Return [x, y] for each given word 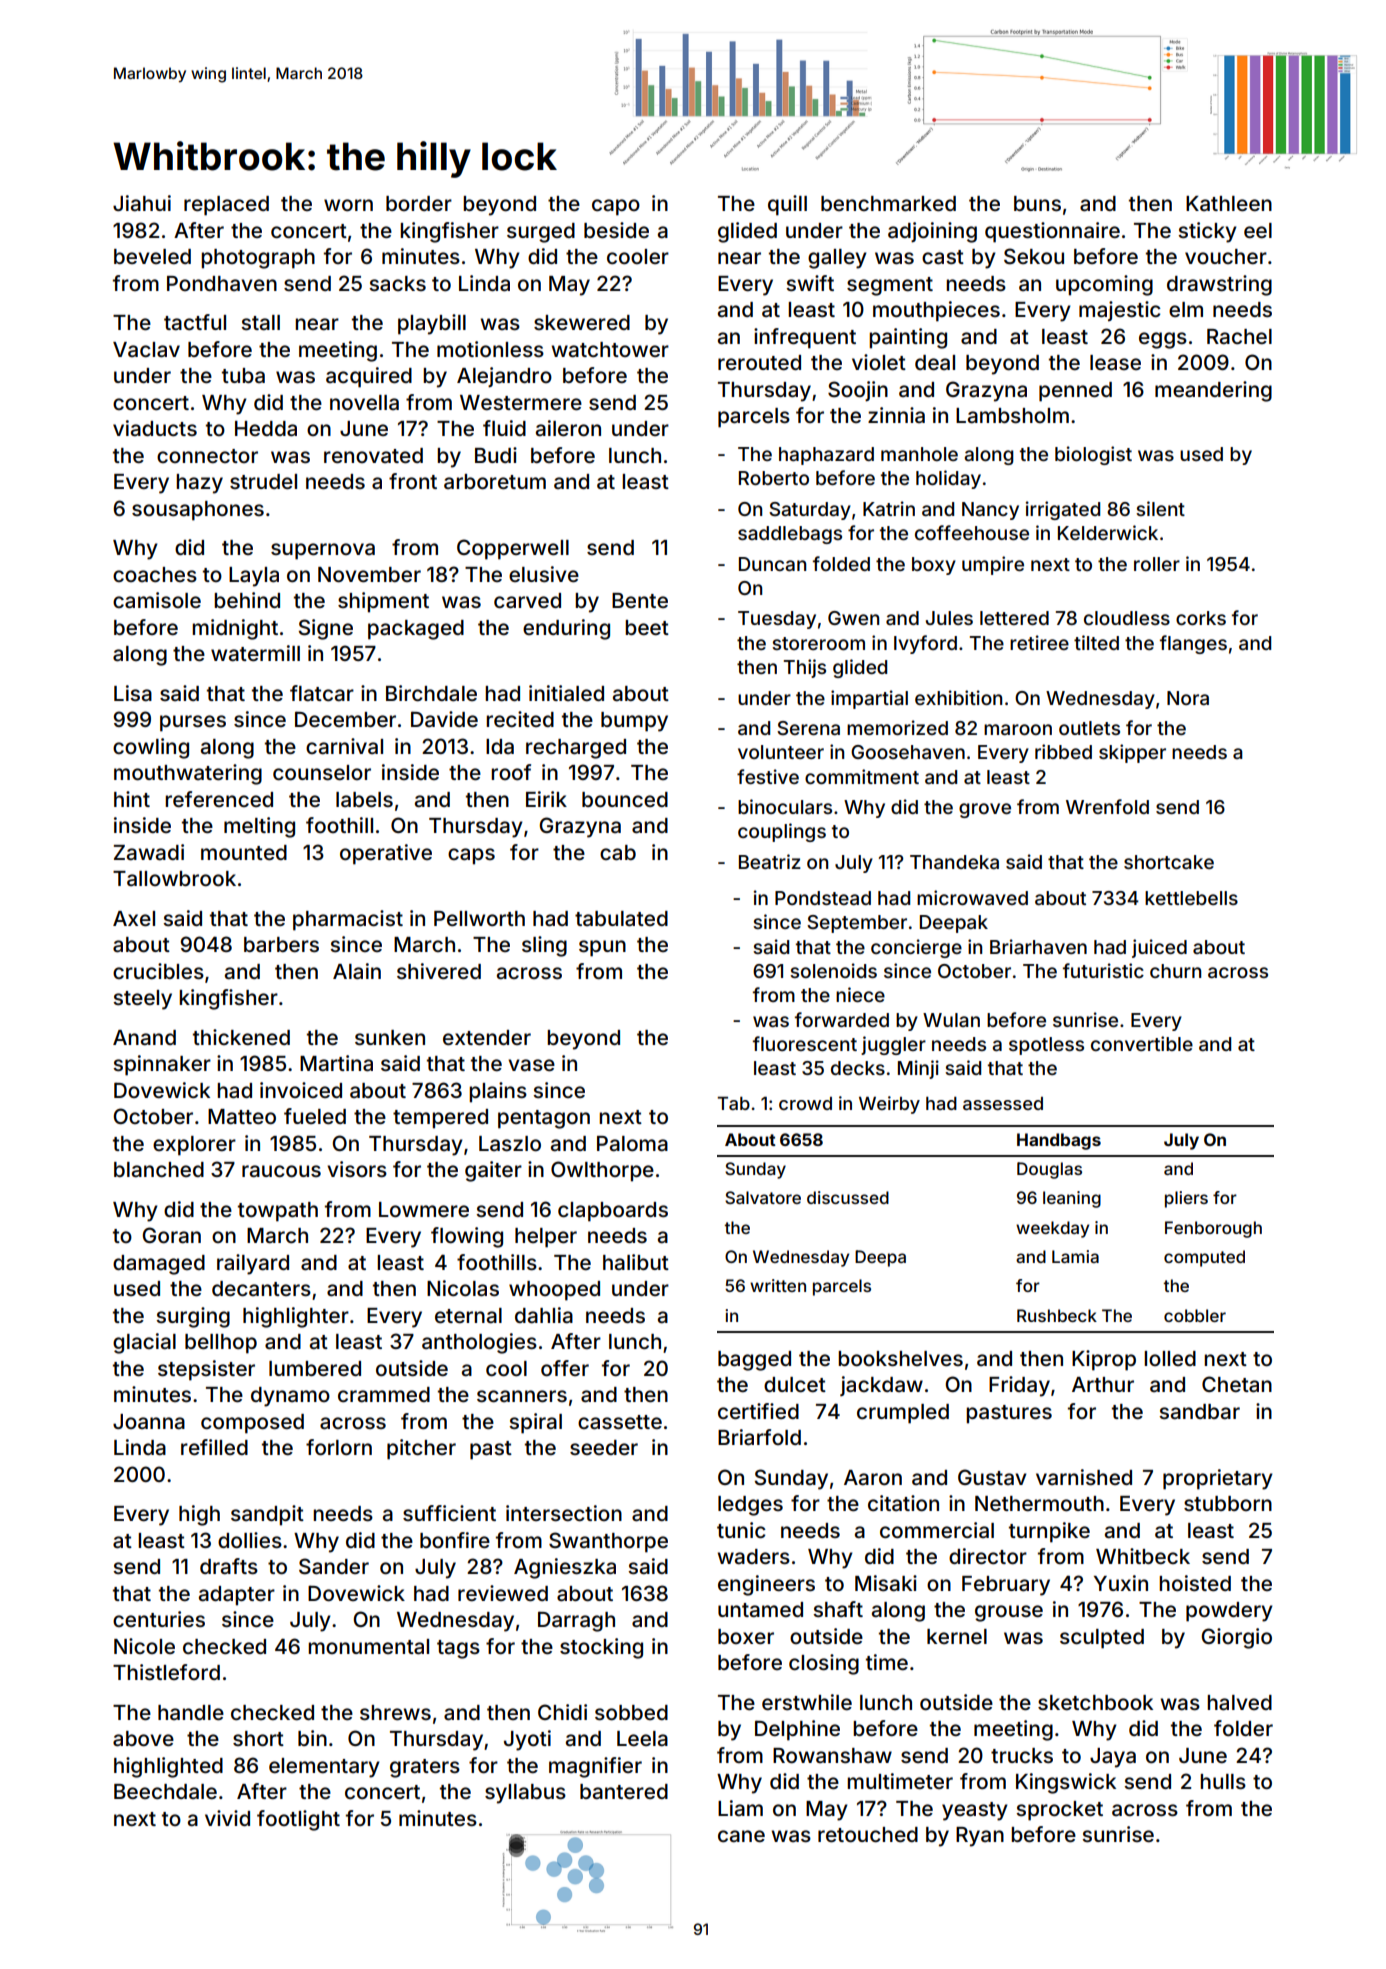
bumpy [634, 722]
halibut [636, 1262]
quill [787, 205]
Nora [1188, 698]
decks [858, 1068]
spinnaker [162, 1065]
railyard [253, 1264]
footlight [298, 1820]
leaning [1072, 1199]
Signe [326, 629]
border [419, 203]
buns [1037, 203]
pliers [1186, 1199]
